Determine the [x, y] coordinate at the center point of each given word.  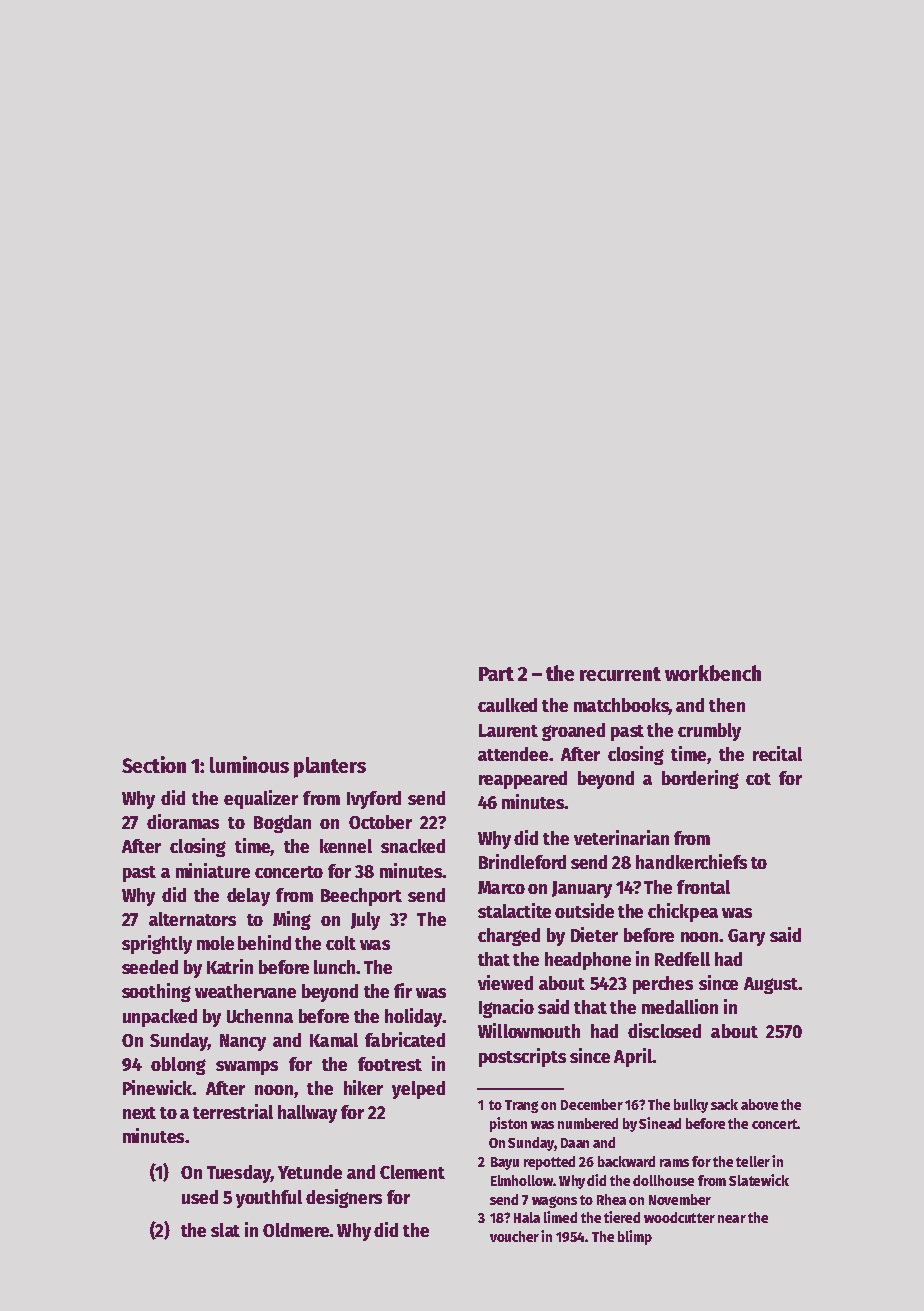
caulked [507, 705]
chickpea [683, 912]
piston [508, 1124]
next [139, 1113]
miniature [213, 870]
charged [509, 937]
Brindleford [522, 861]
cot [758, 779]
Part [496, 674]
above [759, 1104]
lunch [334, 967]
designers [344, 1198]
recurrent [620, 674]
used [200, 1197]
